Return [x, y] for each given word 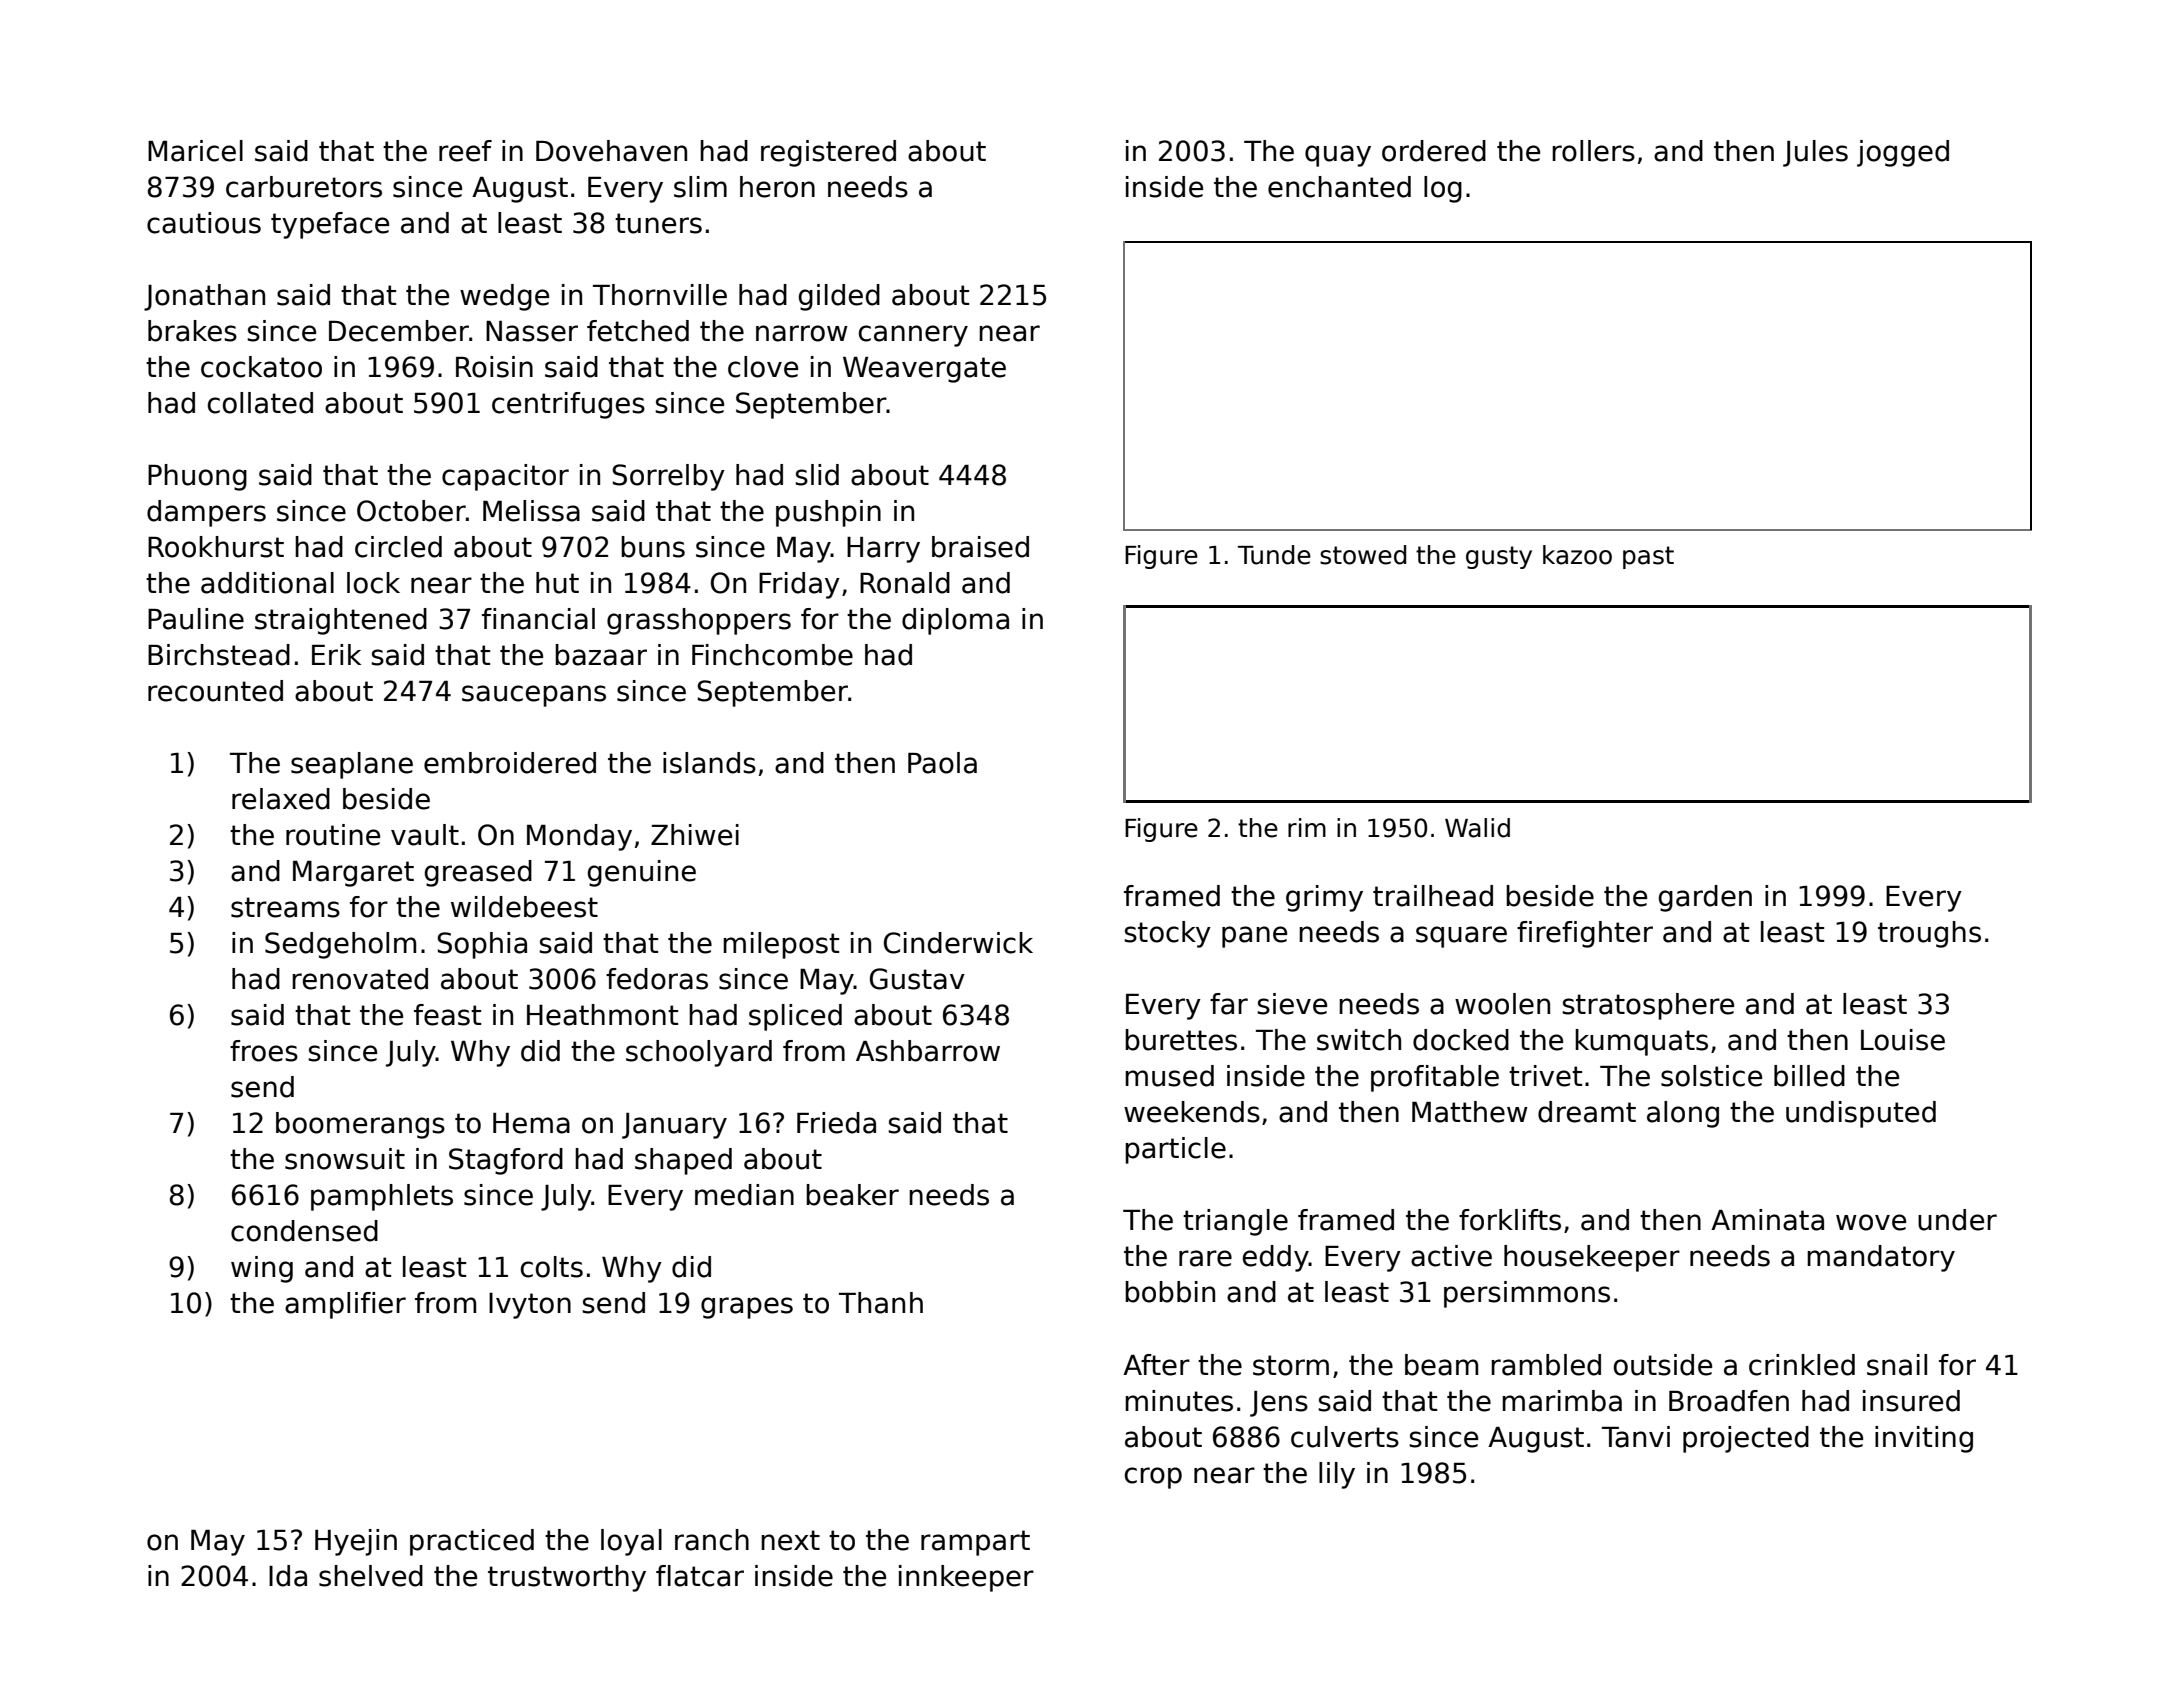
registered [828, 153]
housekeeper [1592, 1258]
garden [1705, 898]
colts [552, 1267]
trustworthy [567, 1578]
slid [817, 475]
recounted [215, 691]
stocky [1167, 934]
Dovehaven [611, 151]
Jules [1815, 153]
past [1648, 557]
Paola [942, 763]
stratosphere [1648, 1006]
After [1156, 1365]
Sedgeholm [340, 945]
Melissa [531, 511]
